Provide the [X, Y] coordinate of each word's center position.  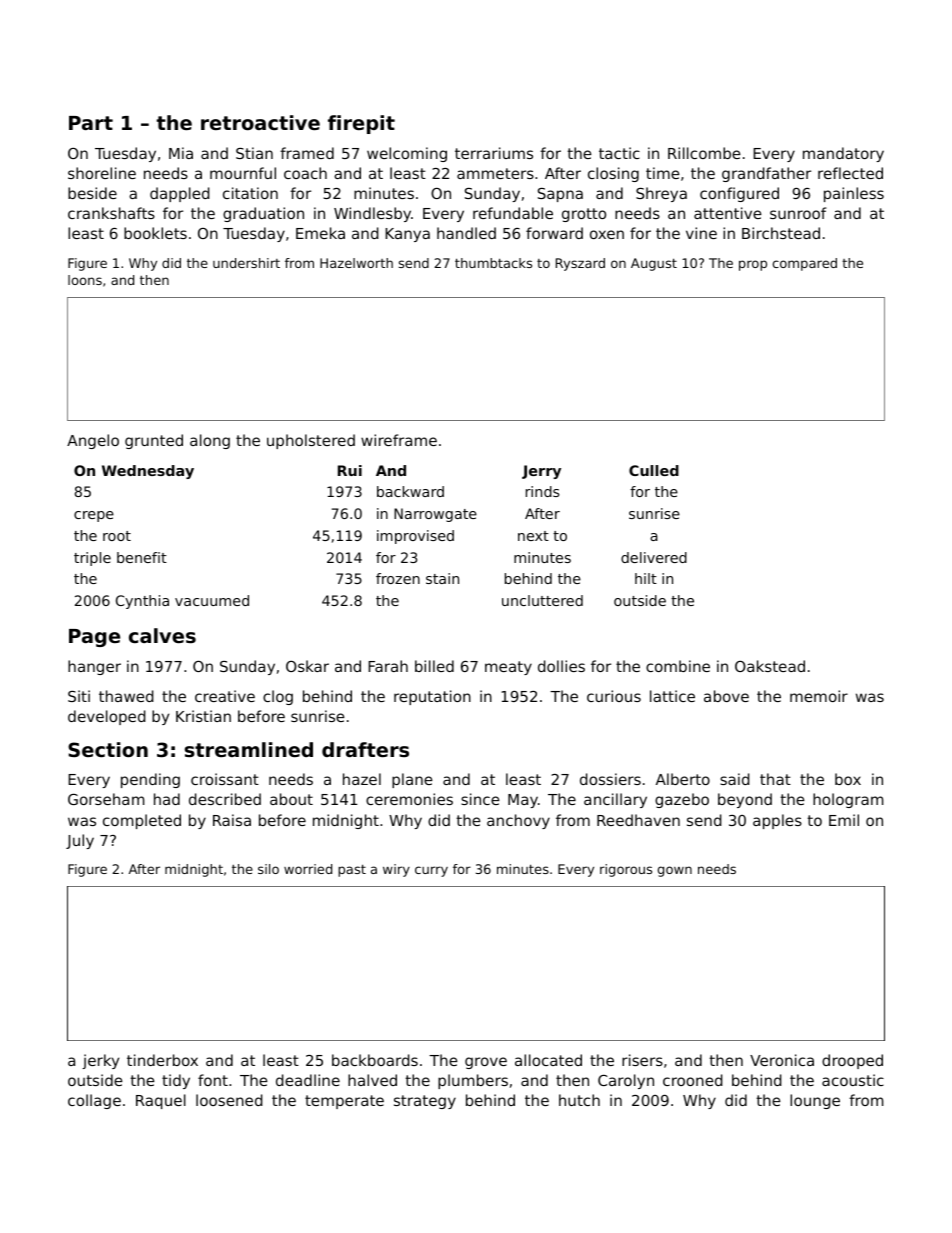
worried [308, 869]
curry [431, 871]
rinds [542, 491]
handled [466, 233]
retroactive [260, 122]
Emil [844, 820]
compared [805, 264]
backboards [375, 1060]
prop [753, 265]
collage [94, 1101]
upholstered [311, 441]
